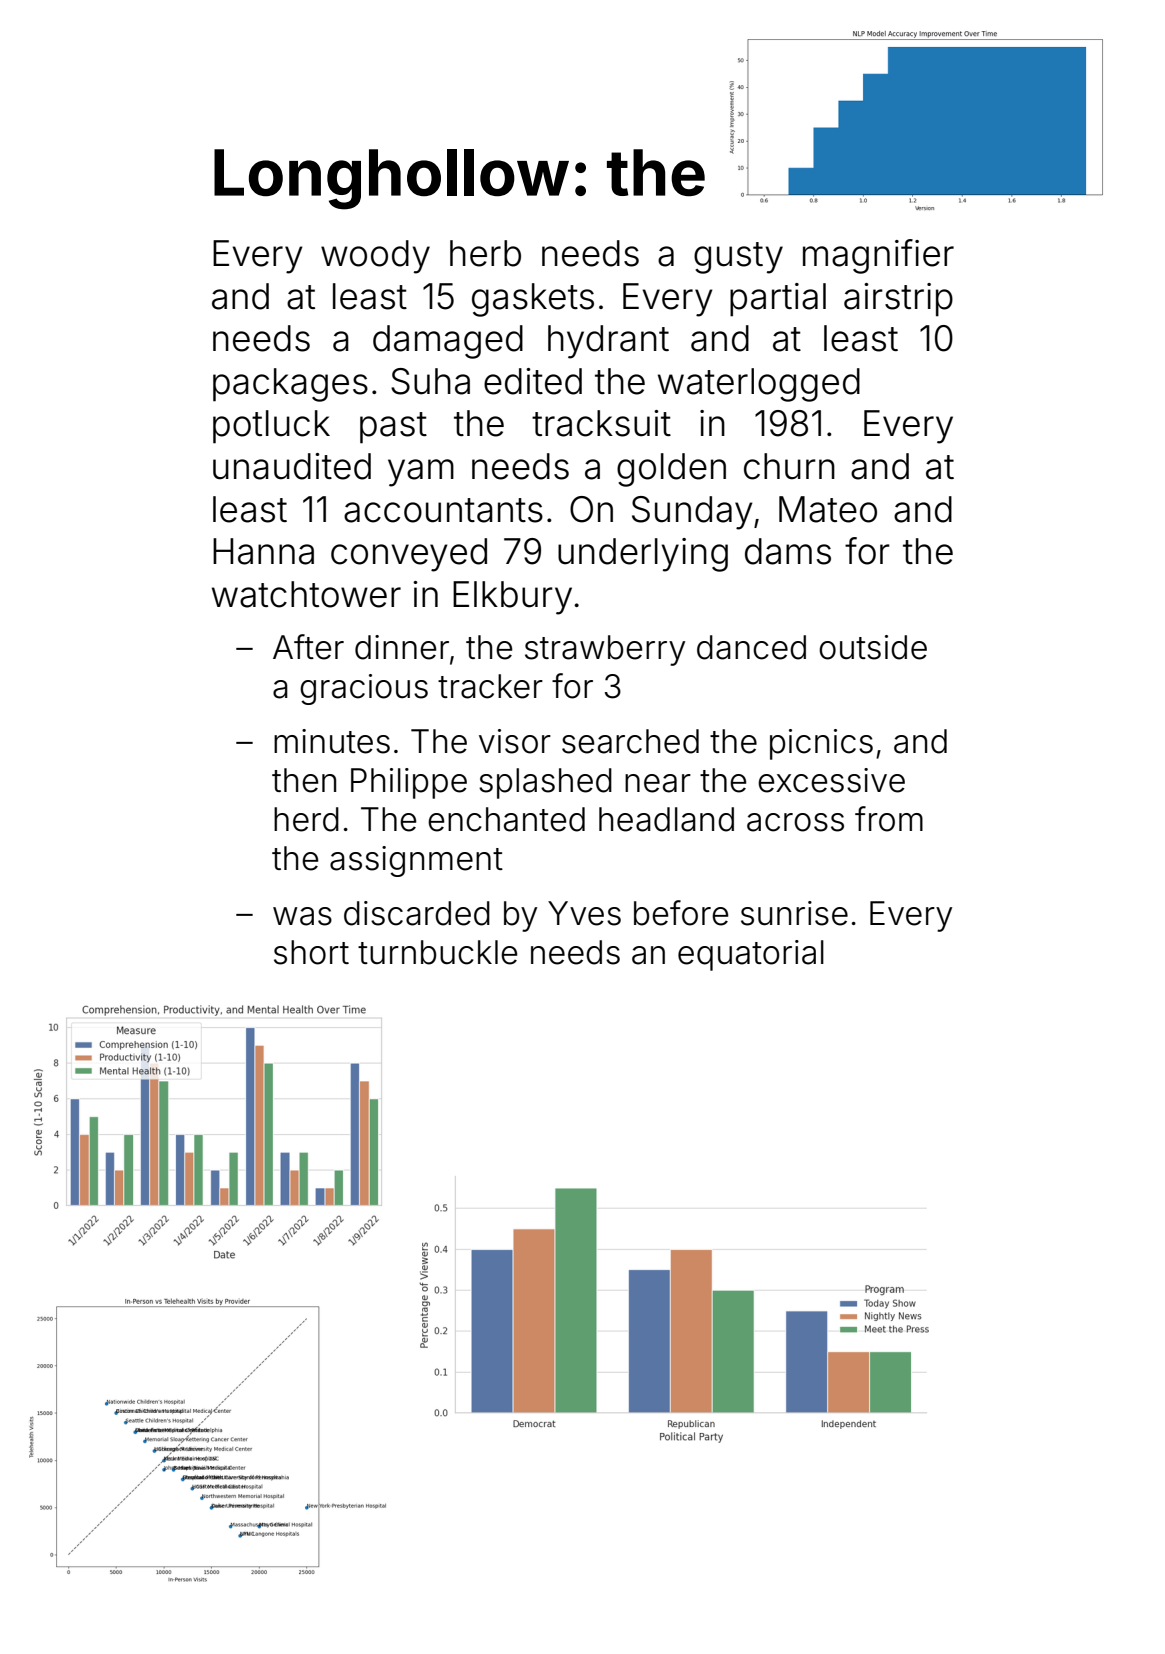 This document has height=1654, width=1165. What do you see at coordinates (873, 647) in the document?
I see `outside` at bounding box center [873, 647].
